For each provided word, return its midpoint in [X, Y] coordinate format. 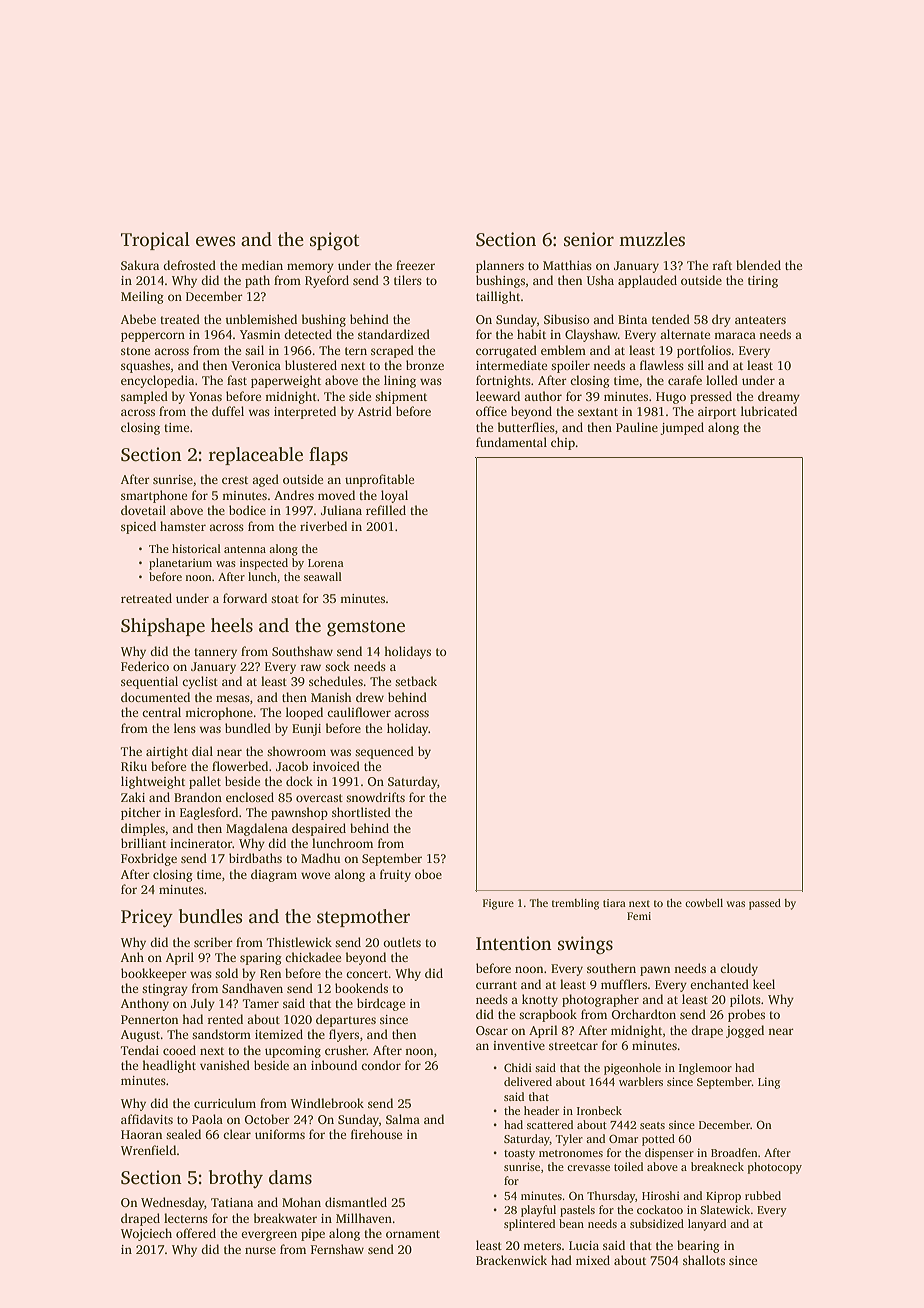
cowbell [704, 903]
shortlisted [361, 812]
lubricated [769, 411]
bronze [425, 365]
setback [416, 681]
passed [765, 904]
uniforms [280, 1134]
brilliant [143, 843]
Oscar [492, 1030]
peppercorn [153, 337]
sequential [149, 682]
